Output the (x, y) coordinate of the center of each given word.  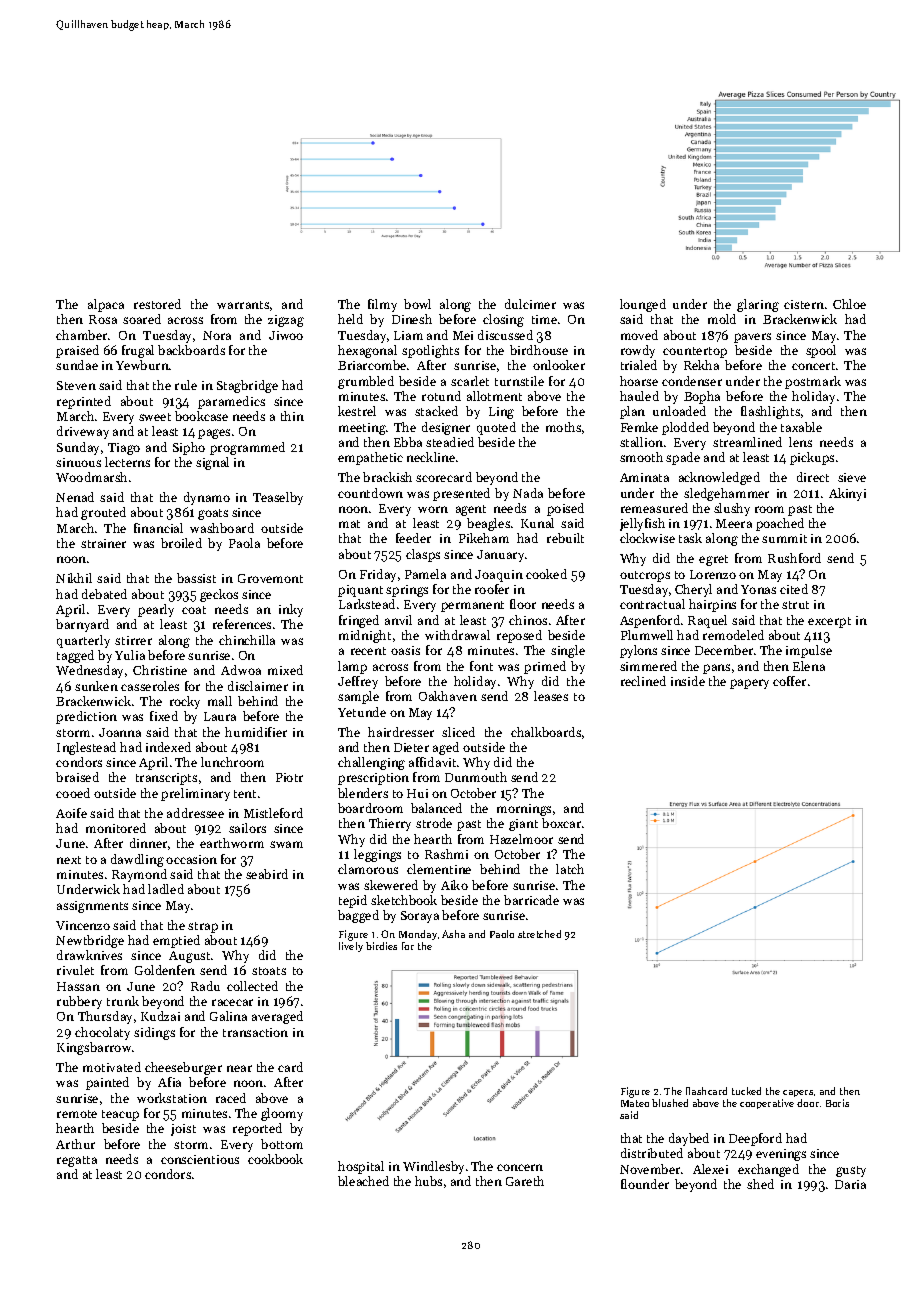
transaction (255, 1032)
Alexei (710, 1169)
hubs (428, 1181)
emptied (176, 941)
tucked (746, 1091)
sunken (96, 686)
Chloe (849, 304)
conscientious (200, 1159)
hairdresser (401, 732)
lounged (643, 305)
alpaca (106, 305)
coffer (789, 681)
